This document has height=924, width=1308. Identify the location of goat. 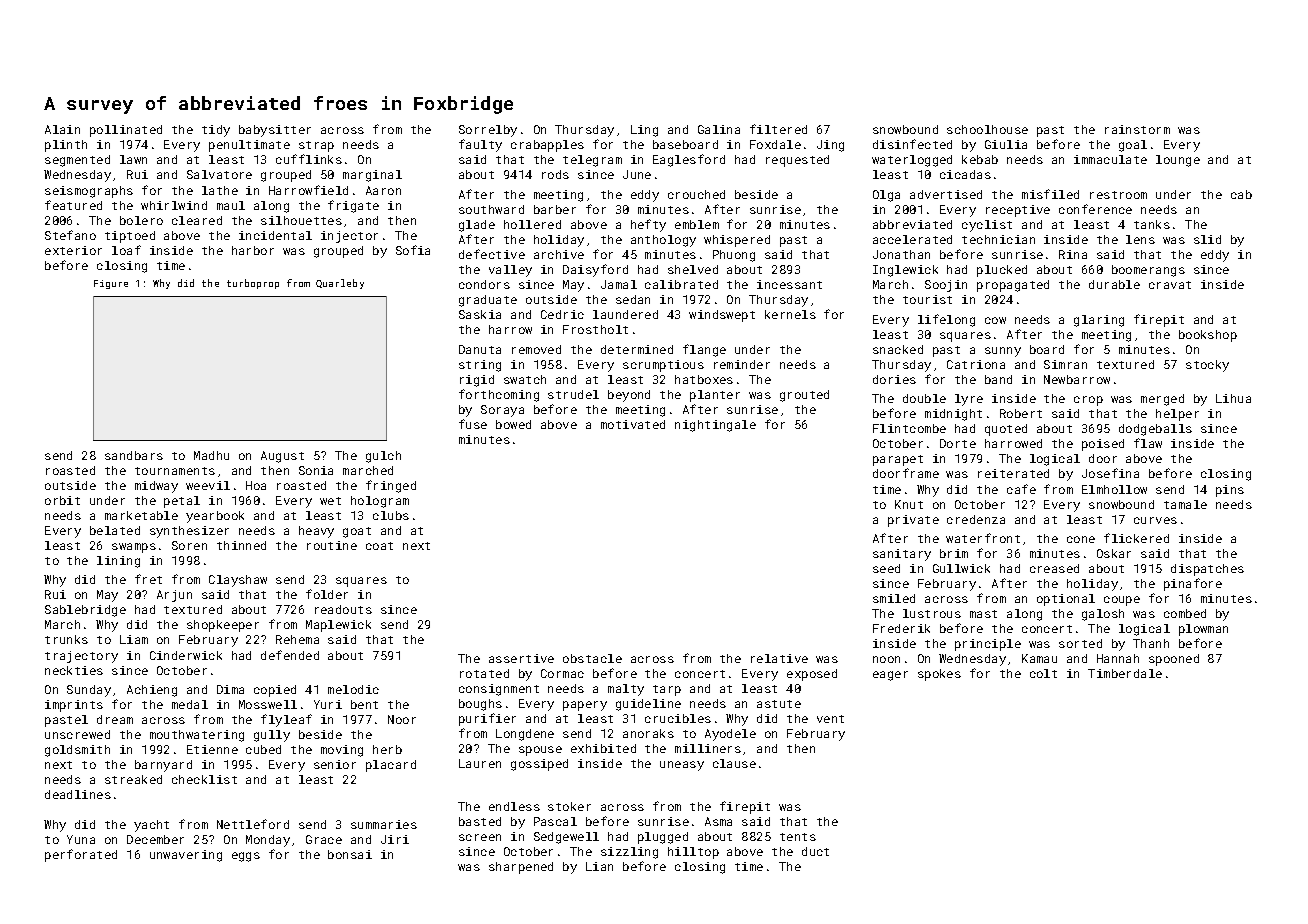
(357, 532).
